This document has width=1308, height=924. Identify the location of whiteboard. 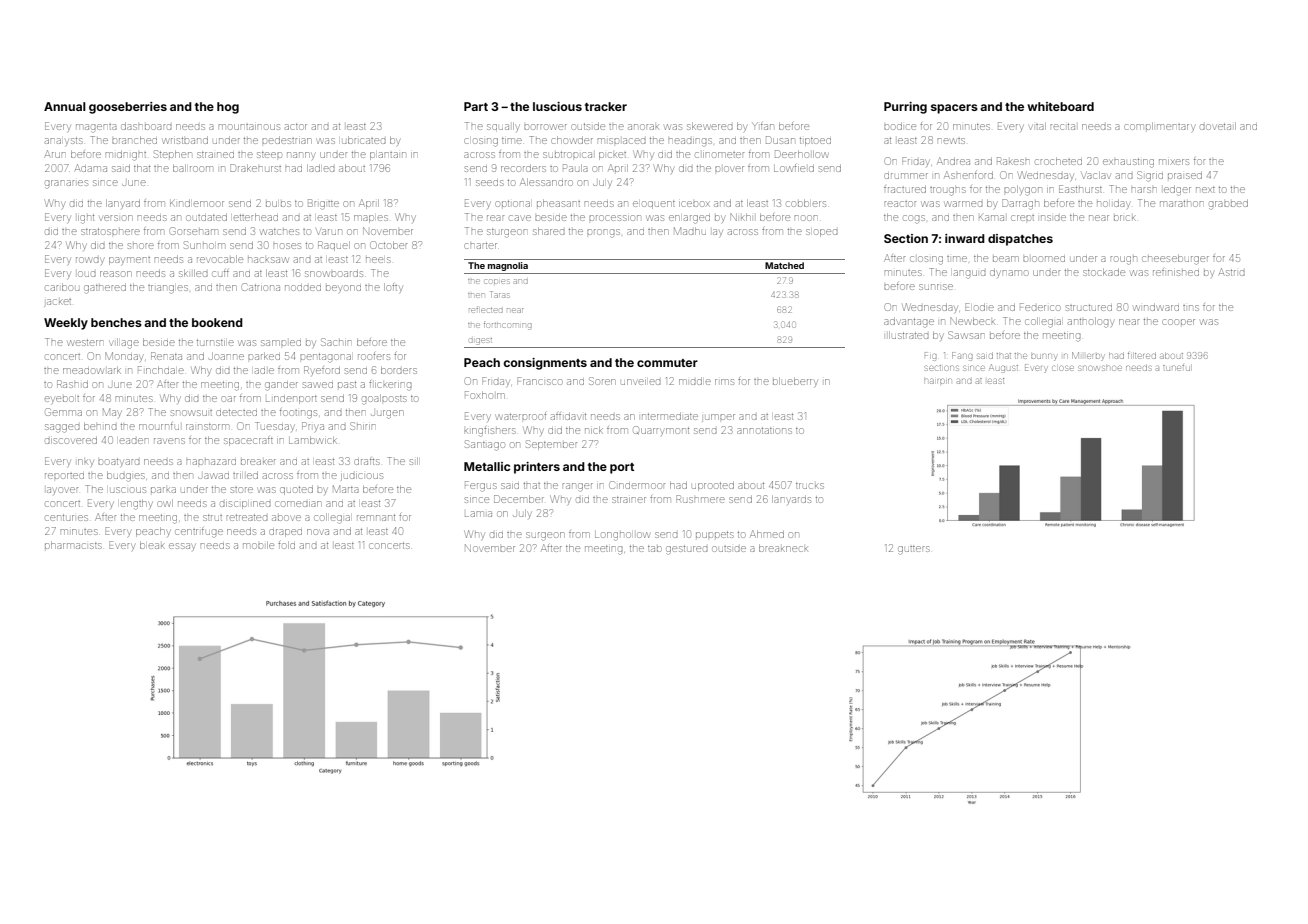
(1060, 106).
